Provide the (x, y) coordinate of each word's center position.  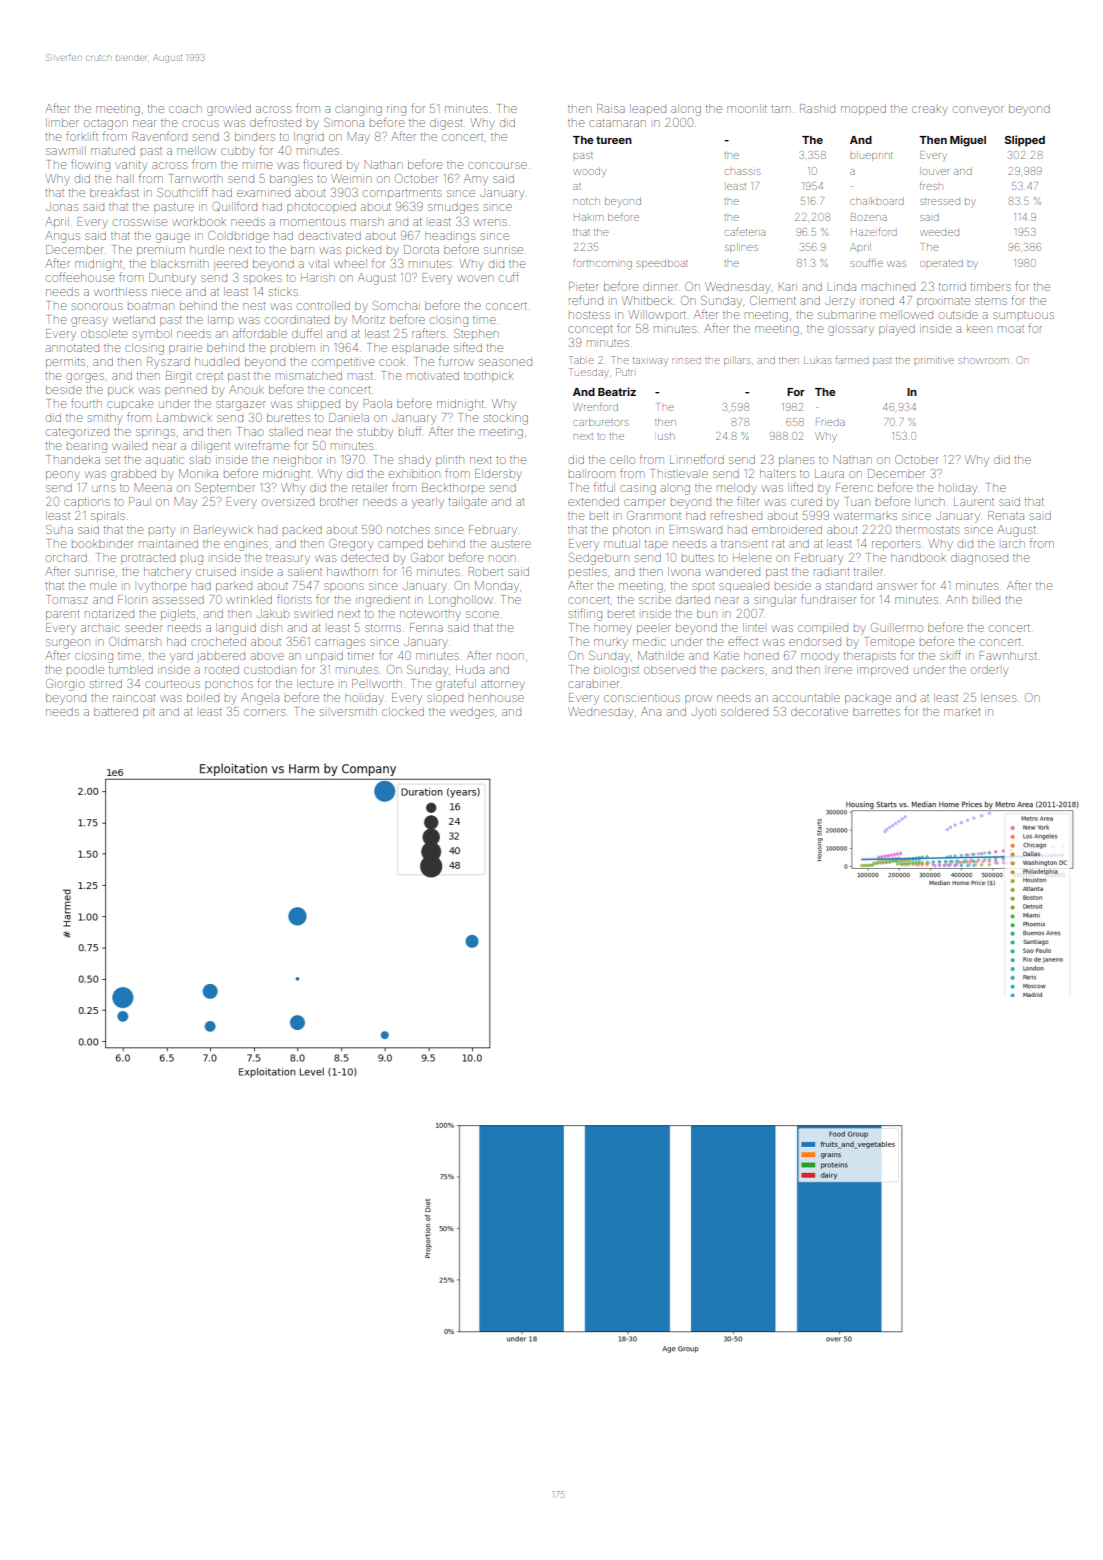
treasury (288, 560)
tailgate (468, 503)
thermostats (927, 530)
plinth (450, 460)
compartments (402, 194)
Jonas (62, 206)
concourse (497, 165)
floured (322, 164)
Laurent (974, 502)
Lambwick (184, 417)
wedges (472, 714)
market (962, 711)
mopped (863, 109)
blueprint (871, 156)
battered (116, 711)
